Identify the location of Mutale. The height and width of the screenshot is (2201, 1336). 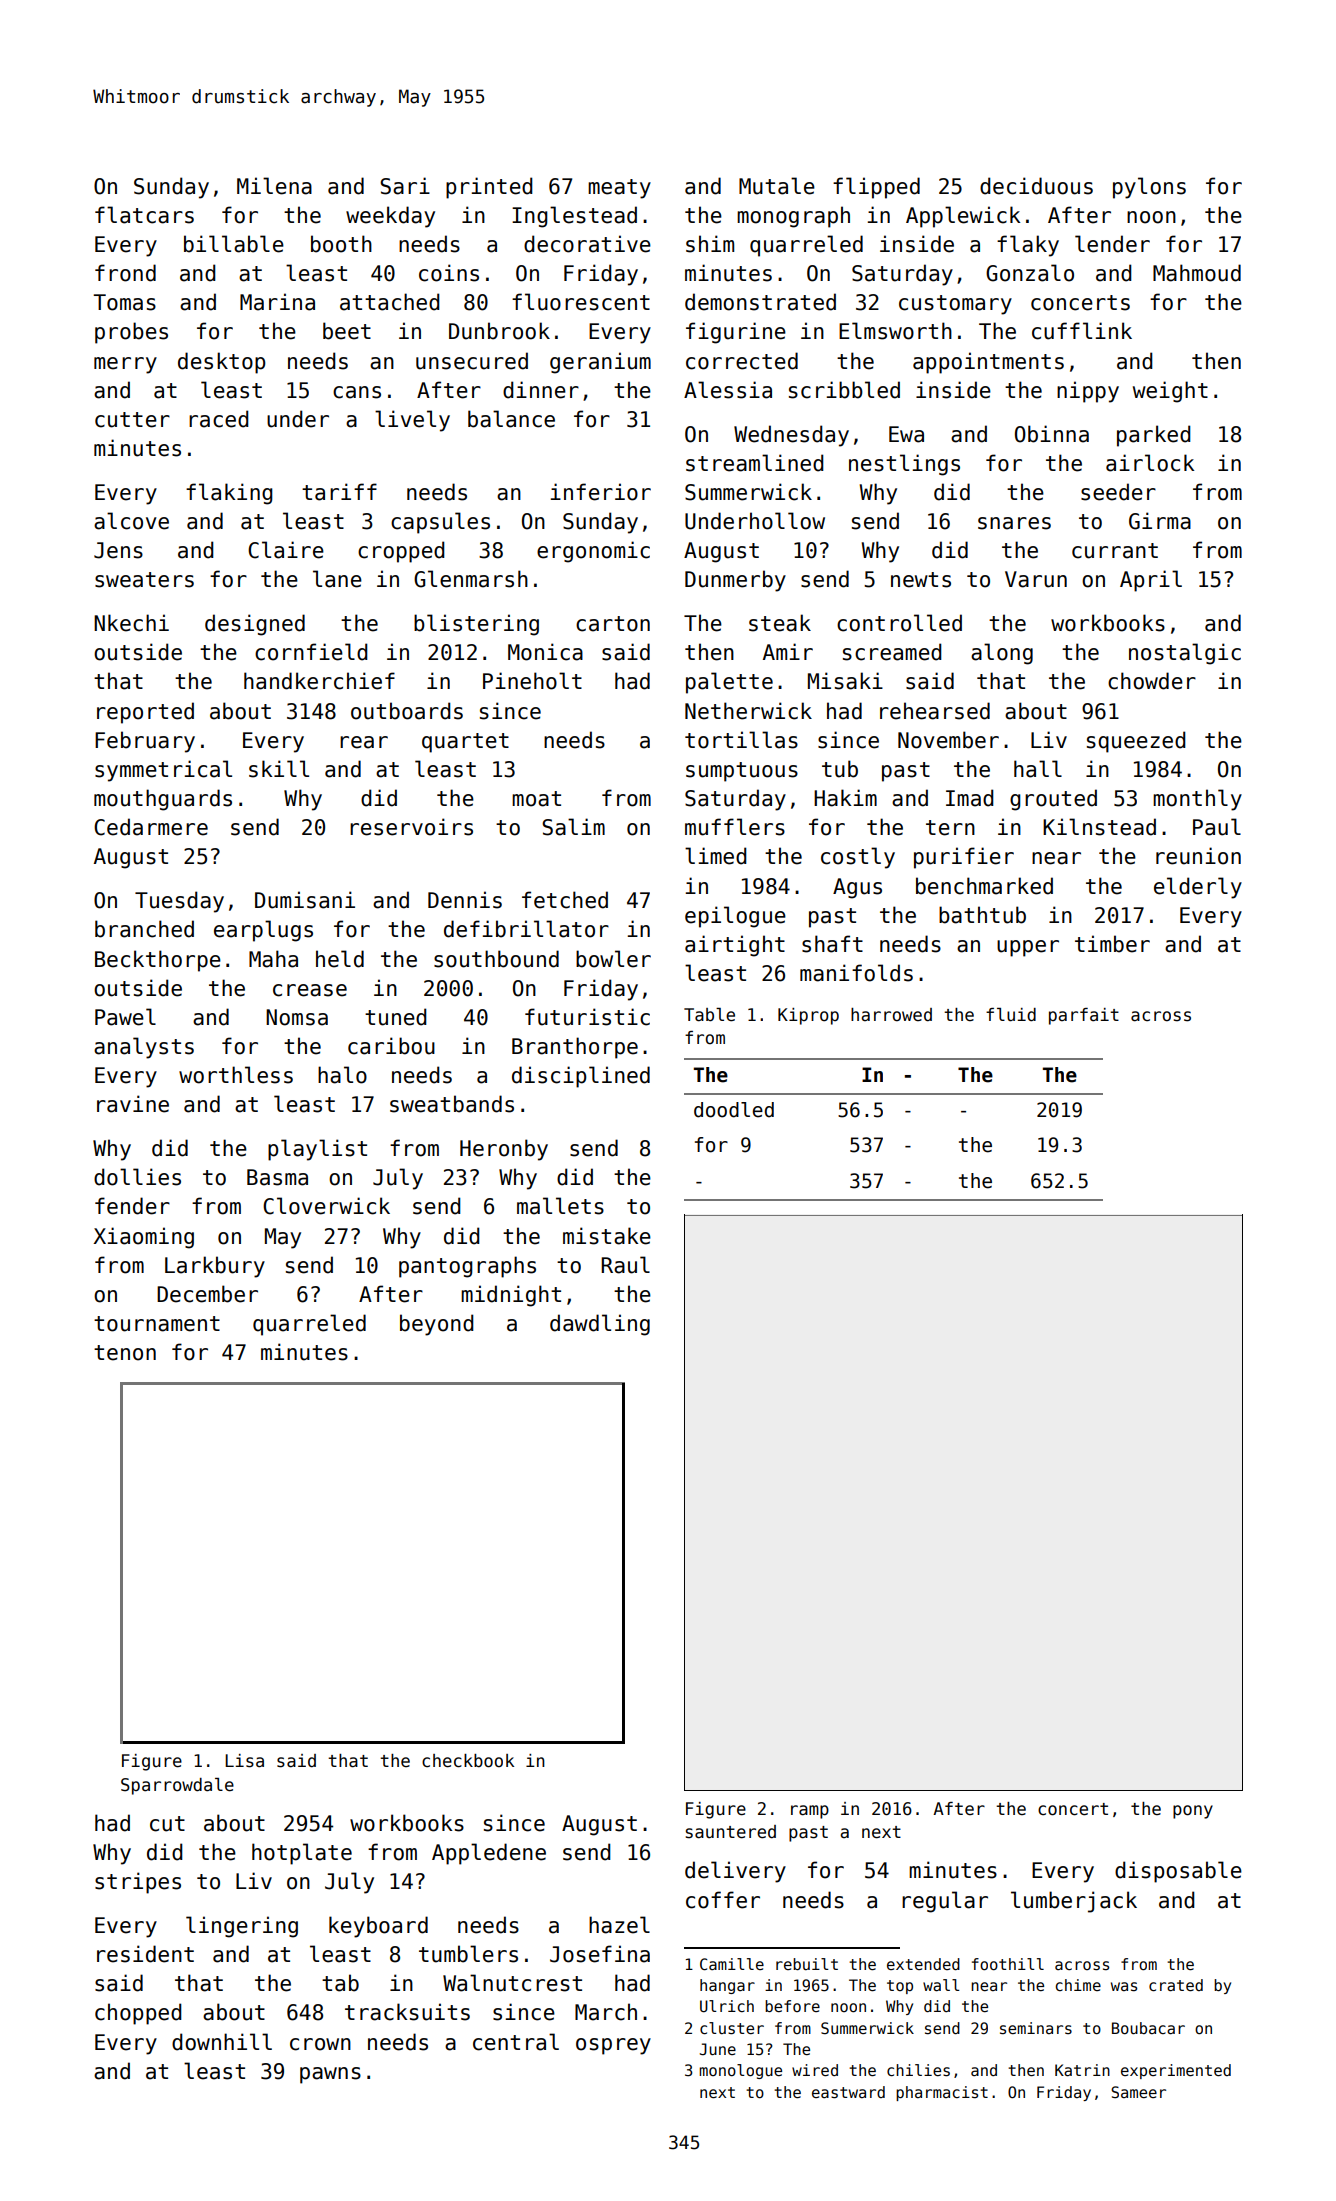
(777, 186).
